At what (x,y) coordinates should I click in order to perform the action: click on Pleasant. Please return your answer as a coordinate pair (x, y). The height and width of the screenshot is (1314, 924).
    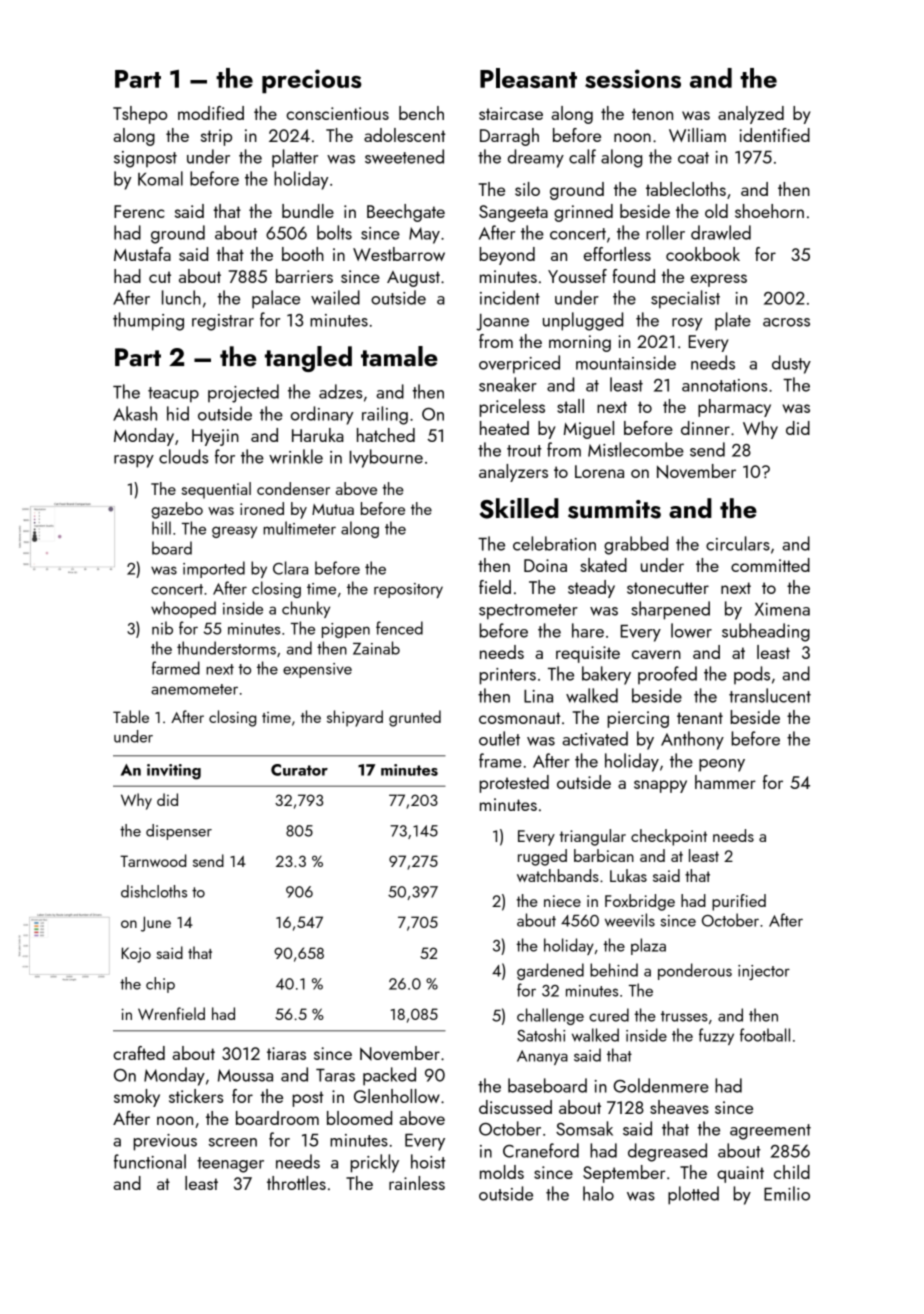
    Looking at the image, I should click on (528, 78).
